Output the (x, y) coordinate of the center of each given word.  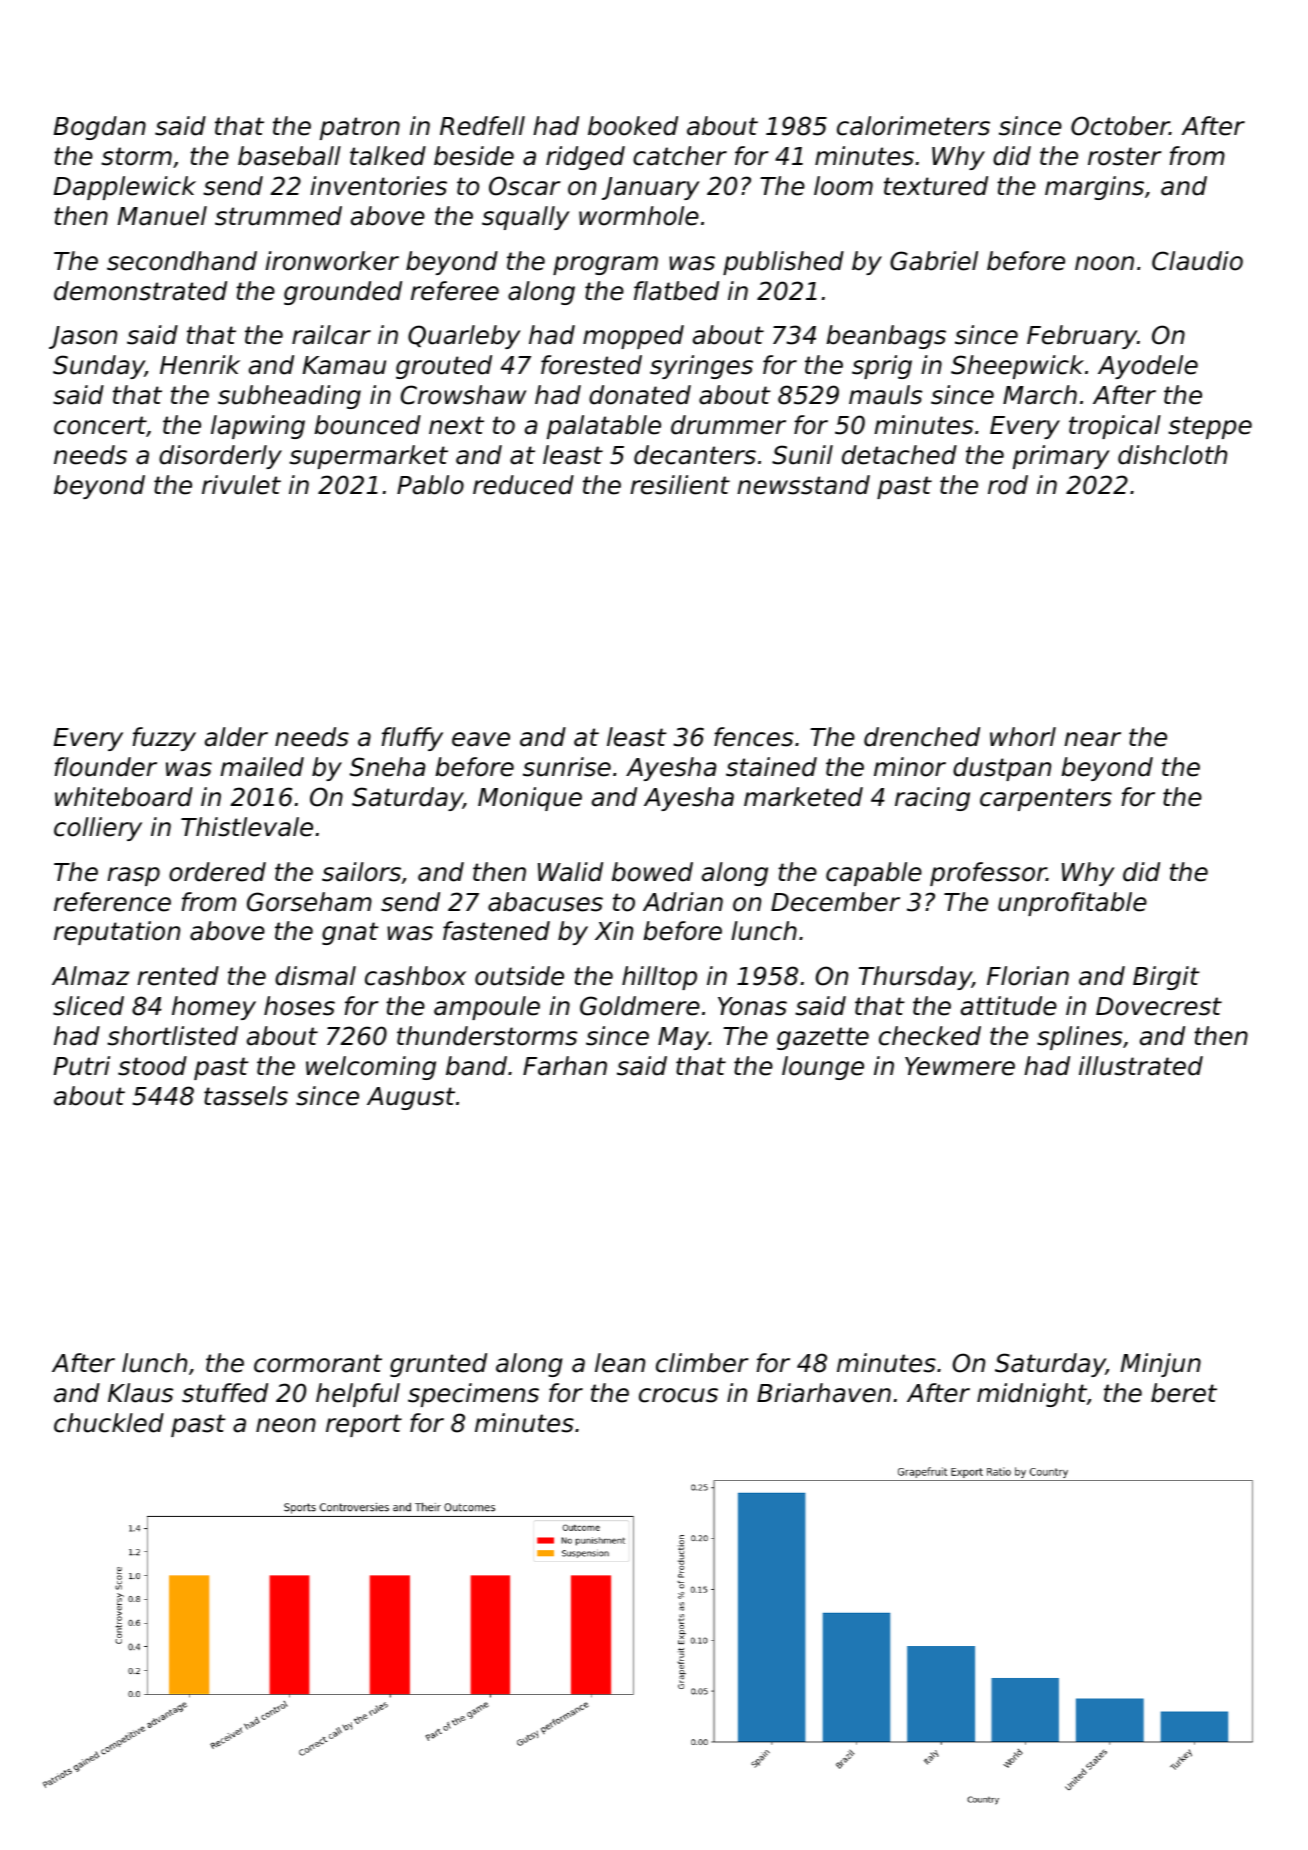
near (1092, 739)
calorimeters (913, 126)
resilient (680, 485)
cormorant (318, 1363)
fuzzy (164, 739)
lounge (823, 1068)
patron (360, 128)
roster (1125, 156)
